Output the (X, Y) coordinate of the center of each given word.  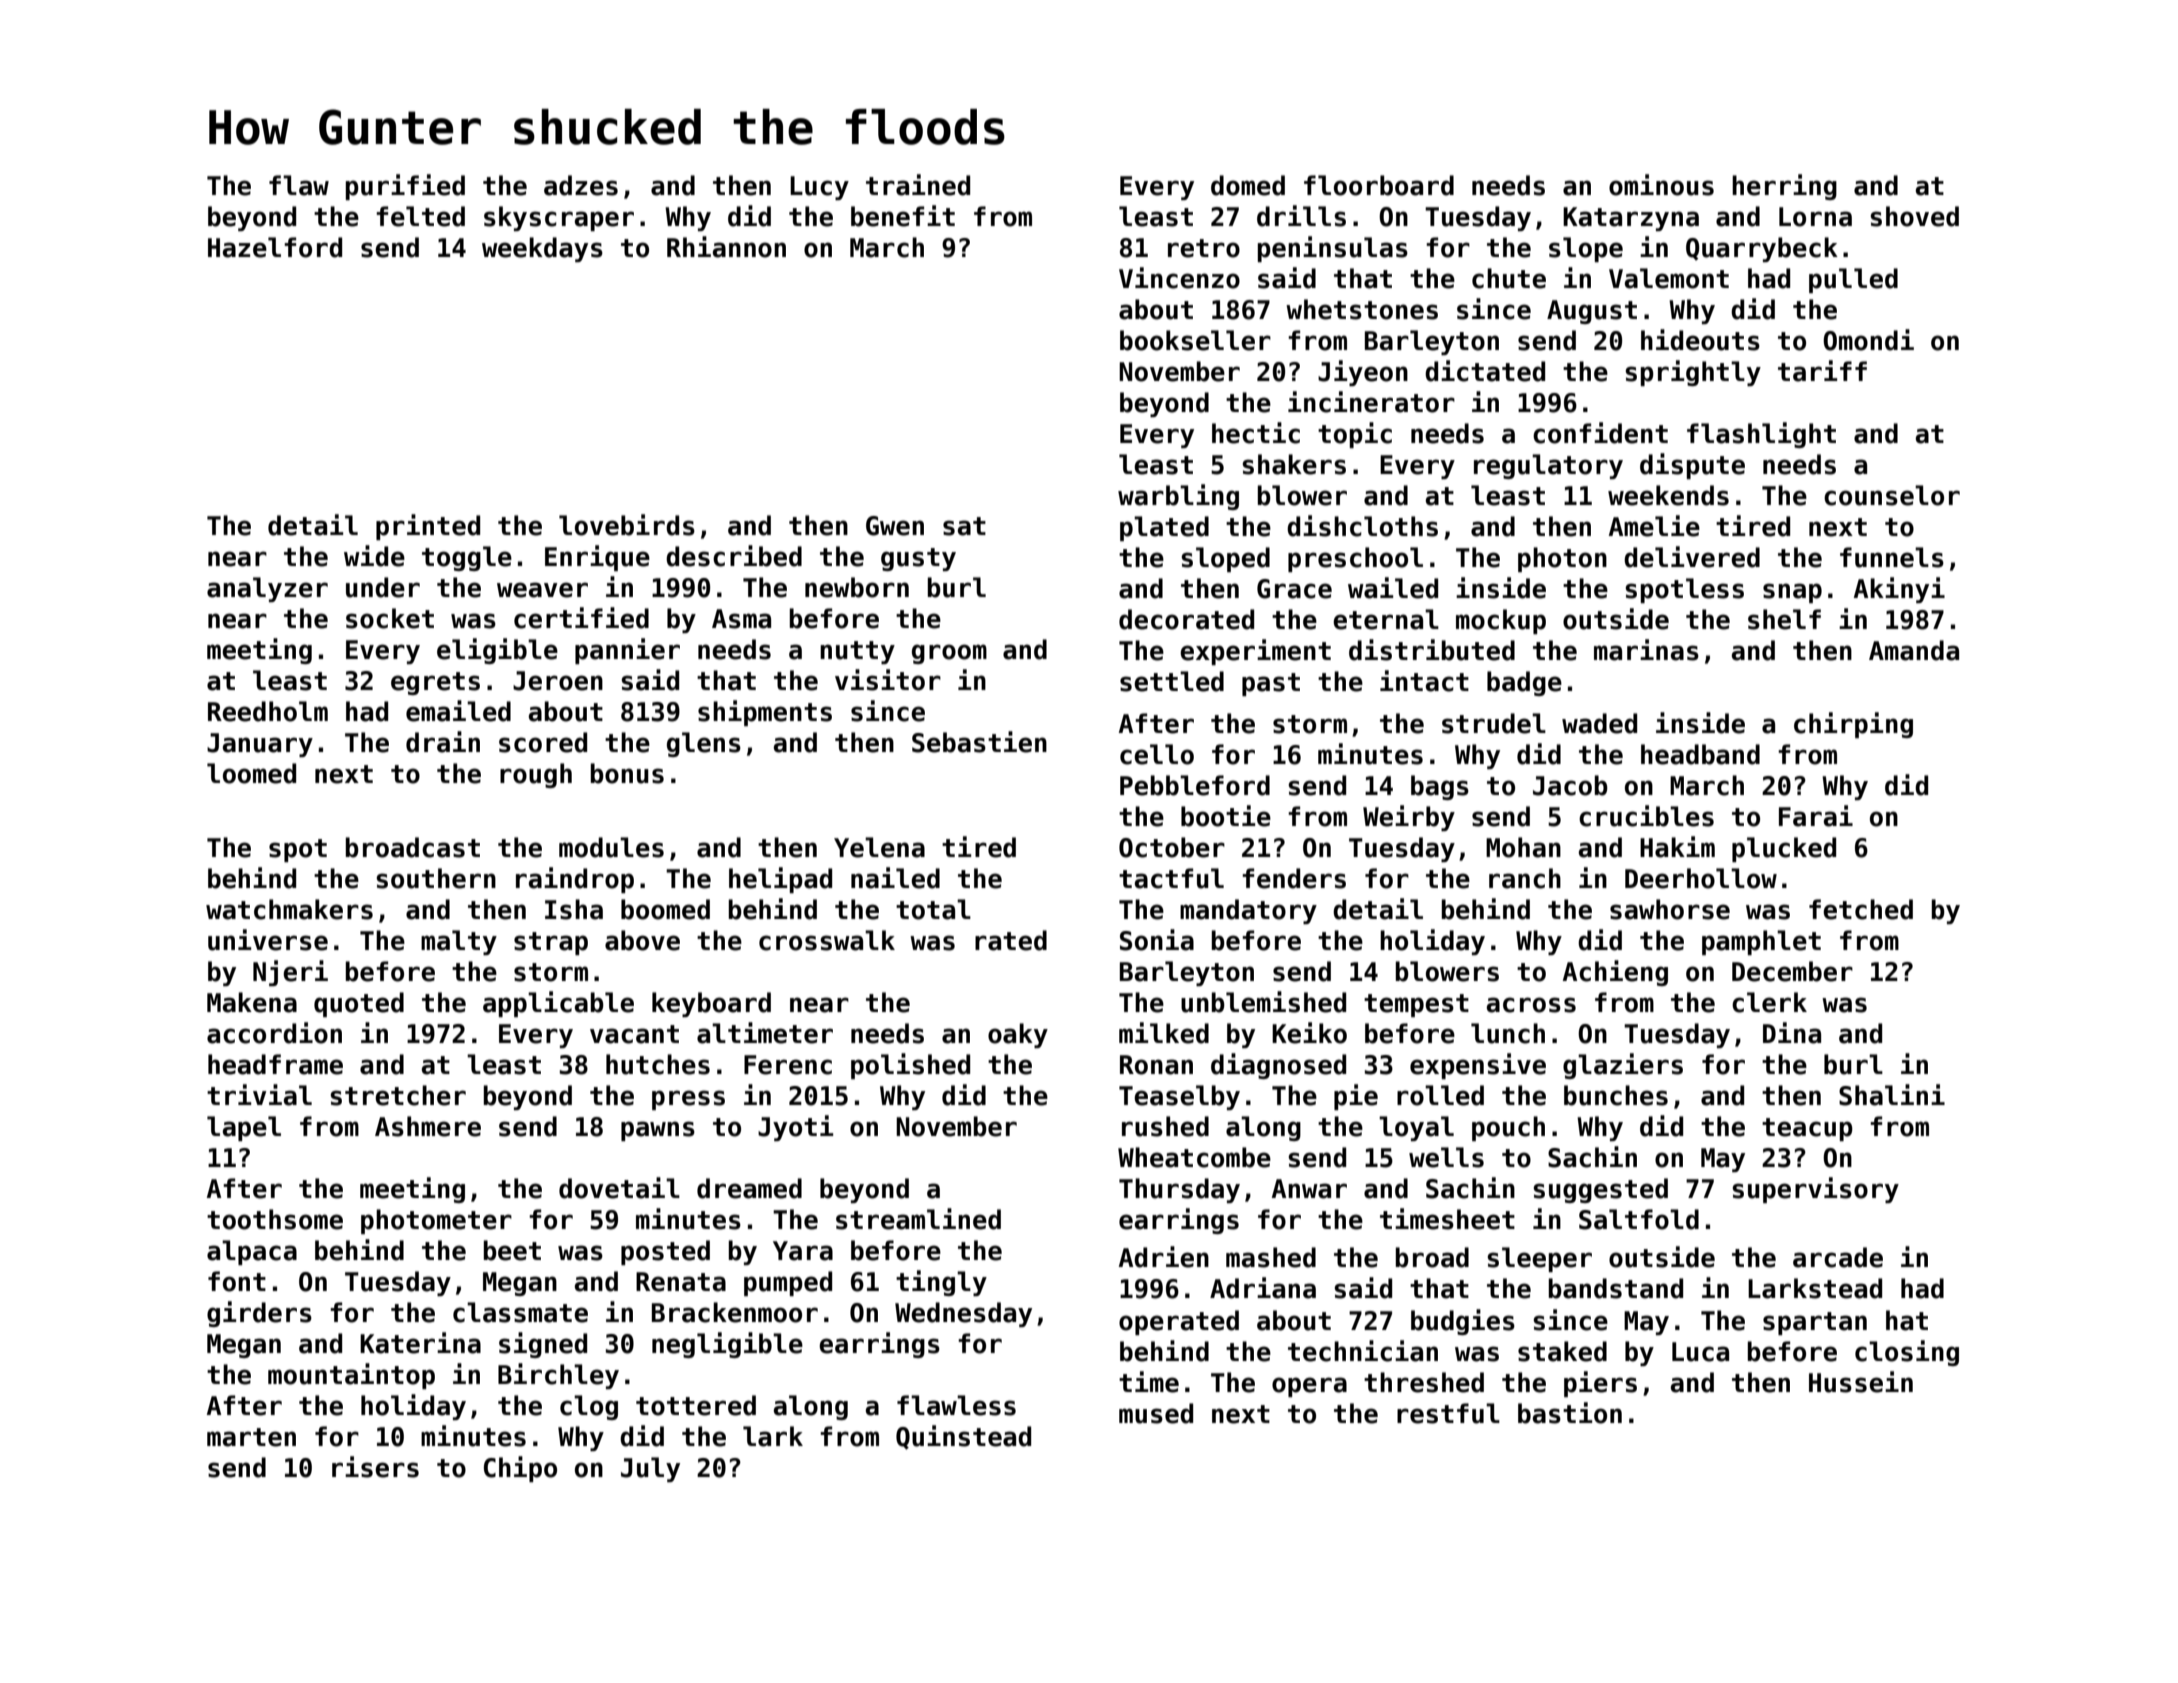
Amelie (1654, 526)
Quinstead (963, 1437)
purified (405, 187)
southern (436, 878)
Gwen (895, 526)
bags (1440, 787)
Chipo (520, 1469)
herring (1784, 187)
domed (1248, 185)
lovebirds (627, 525)
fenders (1294, 878)
